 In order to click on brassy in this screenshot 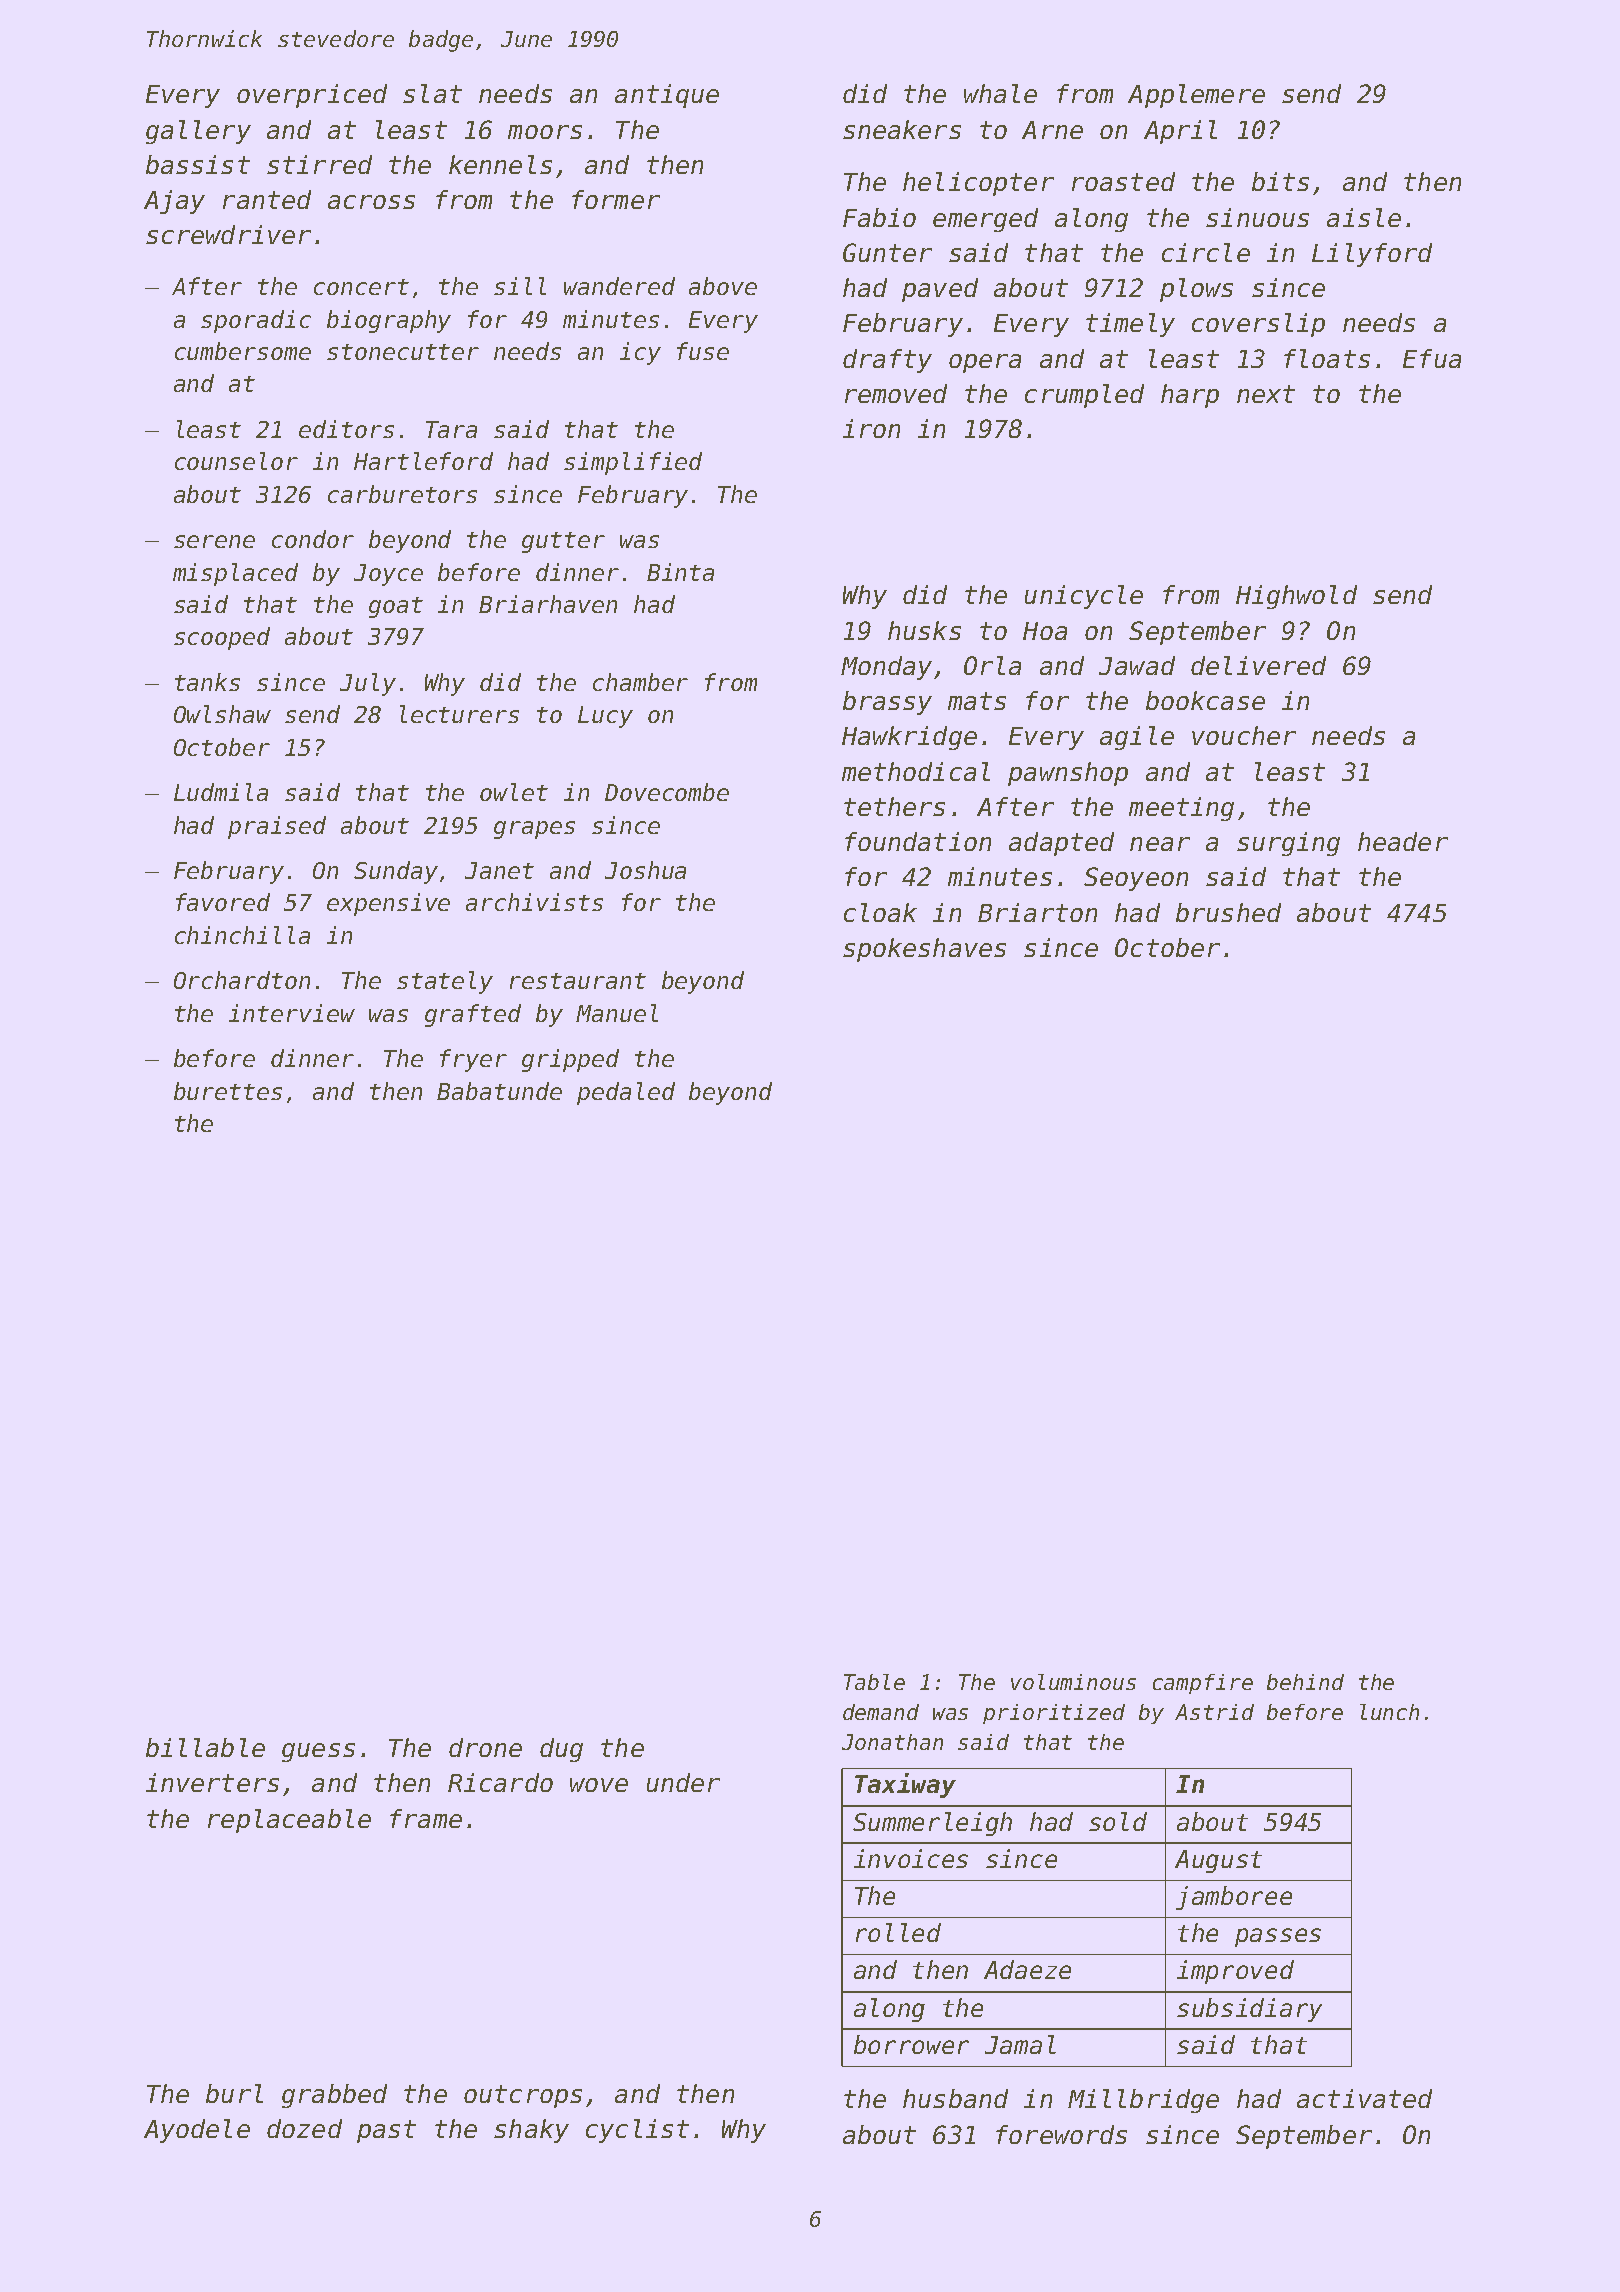, I will do `click(887, 703)`.
